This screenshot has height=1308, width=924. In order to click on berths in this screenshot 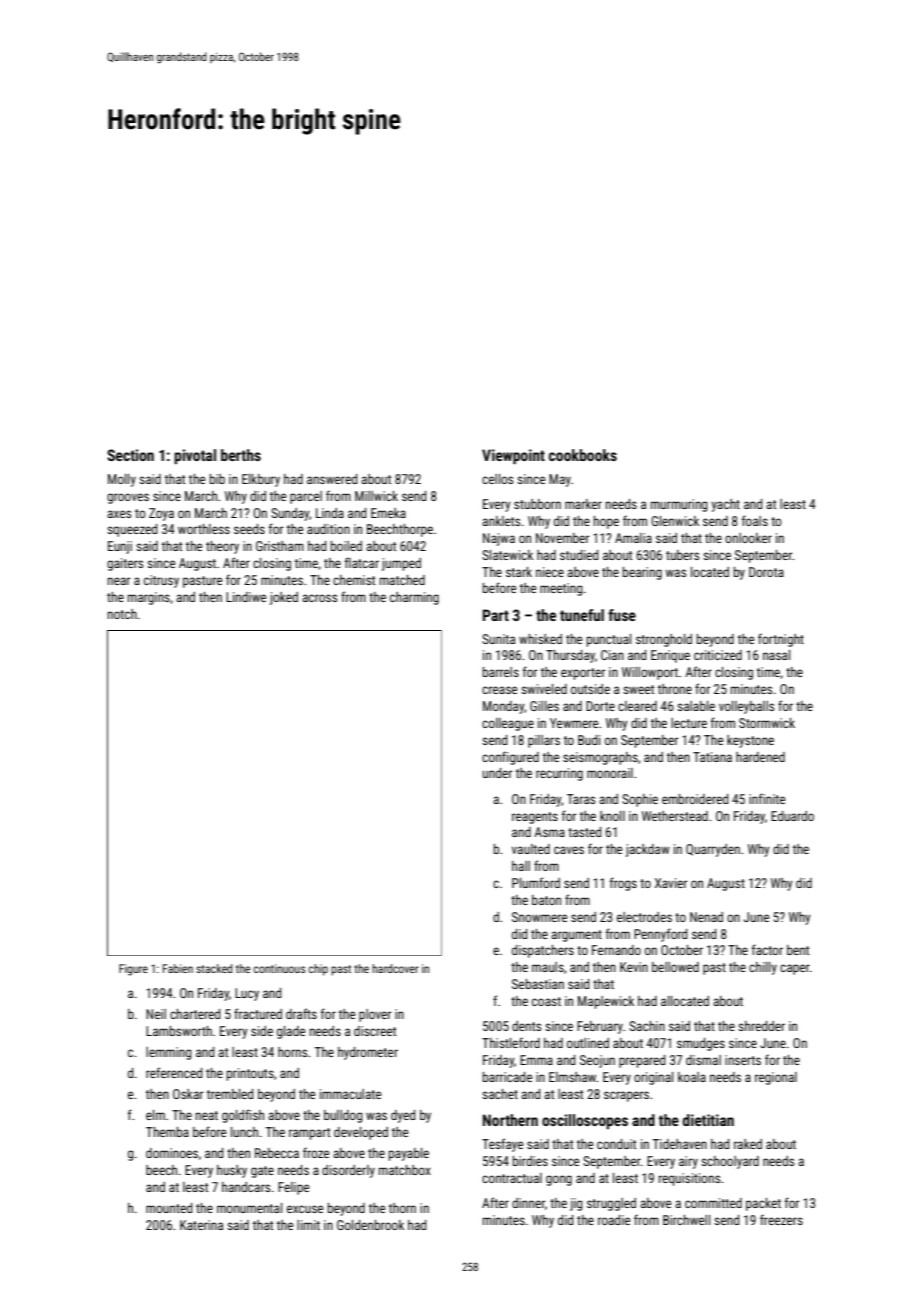, I will do `click(241, 455)`.
